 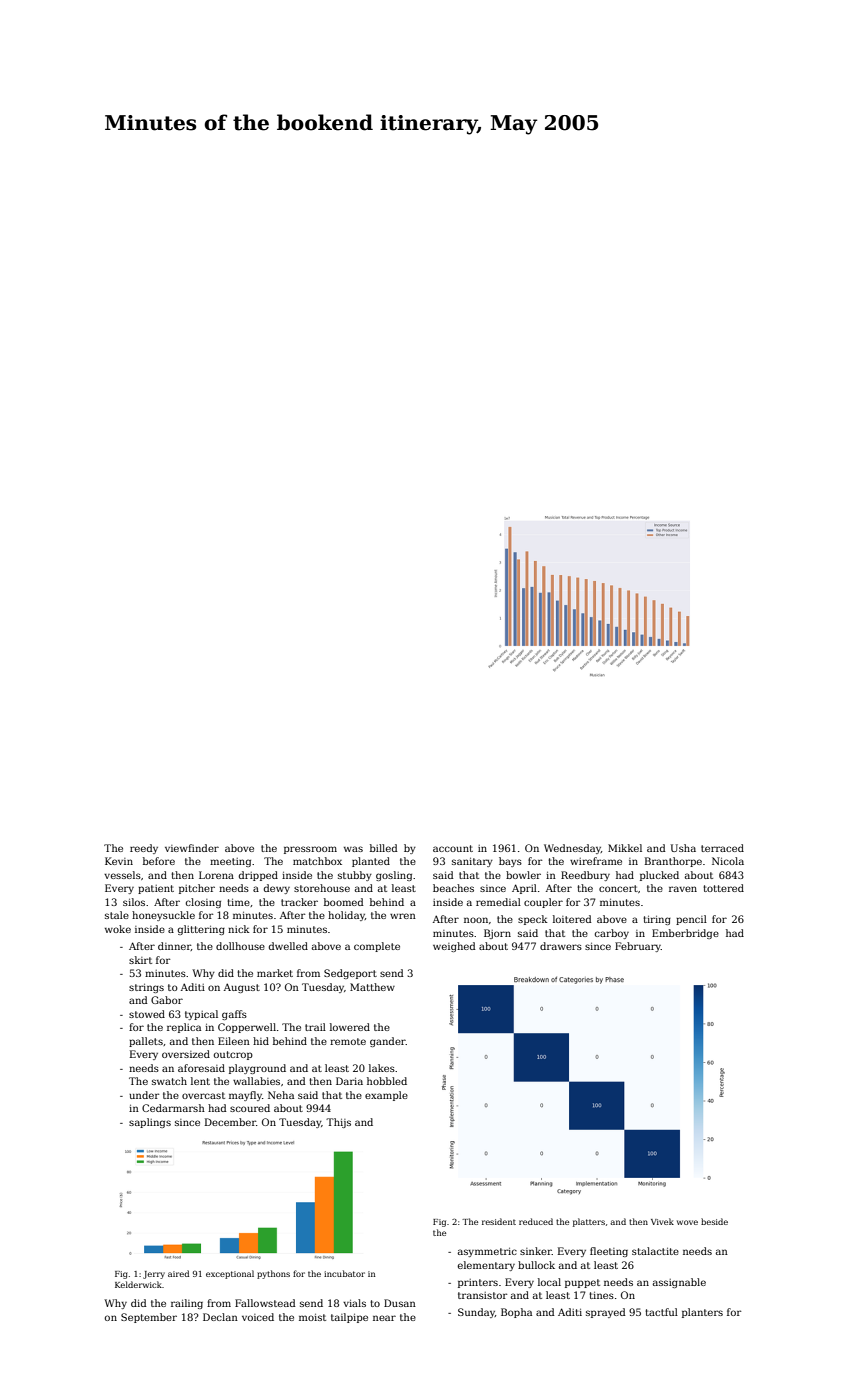 I want to click on gander, so click(x=388, y=1042).
